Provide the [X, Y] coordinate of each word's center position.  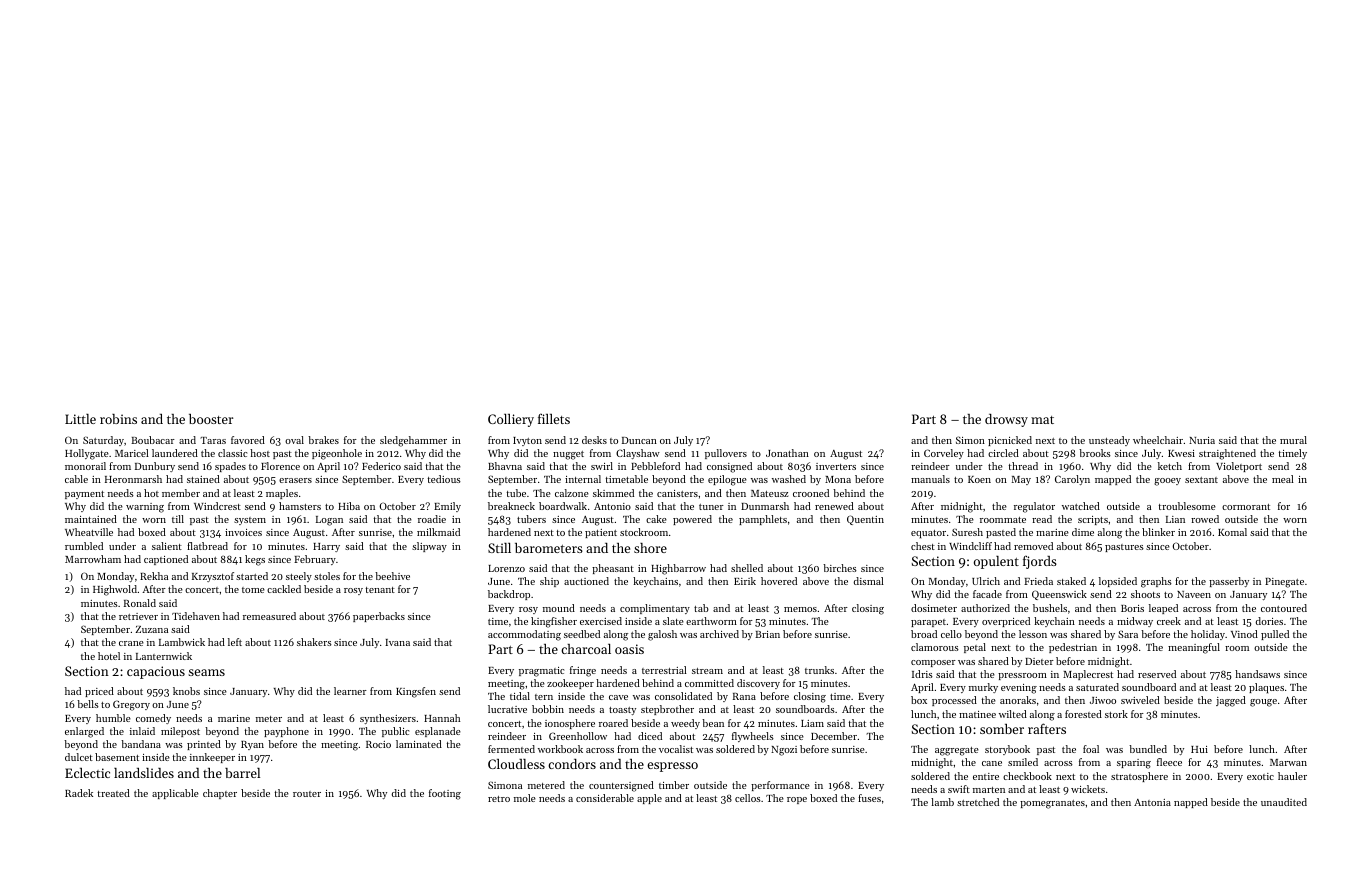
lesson [1033, 634]
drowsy [1006, 420]
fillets [554, 418]
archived [719, 634]
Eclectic [87, 773]
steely [299, 577]
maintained [91, 519]
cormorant [1246, 507]
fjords [1040, 562]
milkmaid [438, 532]
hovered [779, 581]
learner [350, 691]
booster [211, 419]
